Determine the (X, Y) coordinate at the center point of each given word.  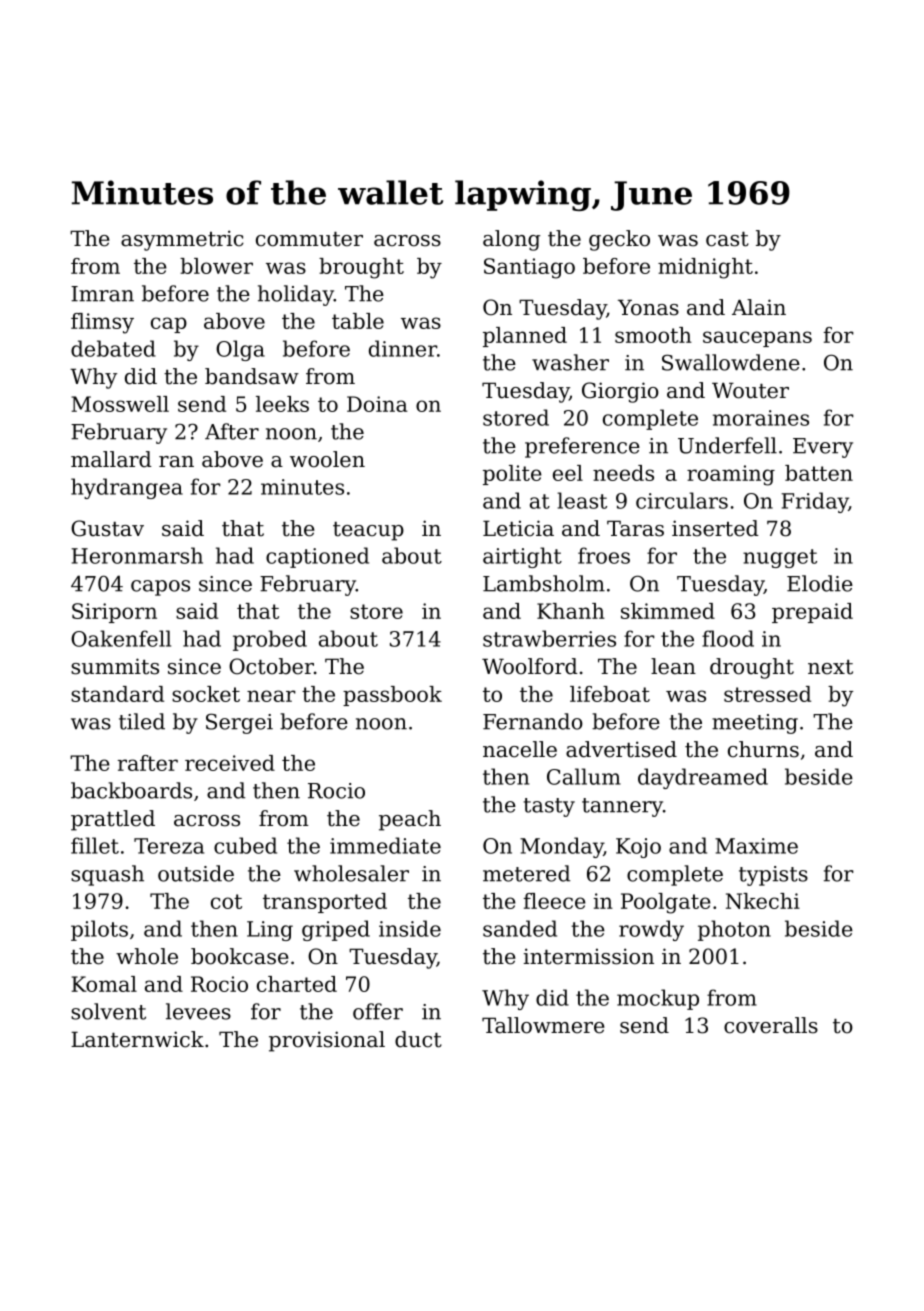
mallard (111, 459)
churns (763, 749)
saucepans (757, 339)
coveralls (771, 1025)
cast (727, 239)
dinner (403, 348)
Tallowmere (543, 1025)
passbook (392, 696)
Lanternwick (137, 1039)
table (358, 321)
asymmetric (182, 240)
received (230, 763)
